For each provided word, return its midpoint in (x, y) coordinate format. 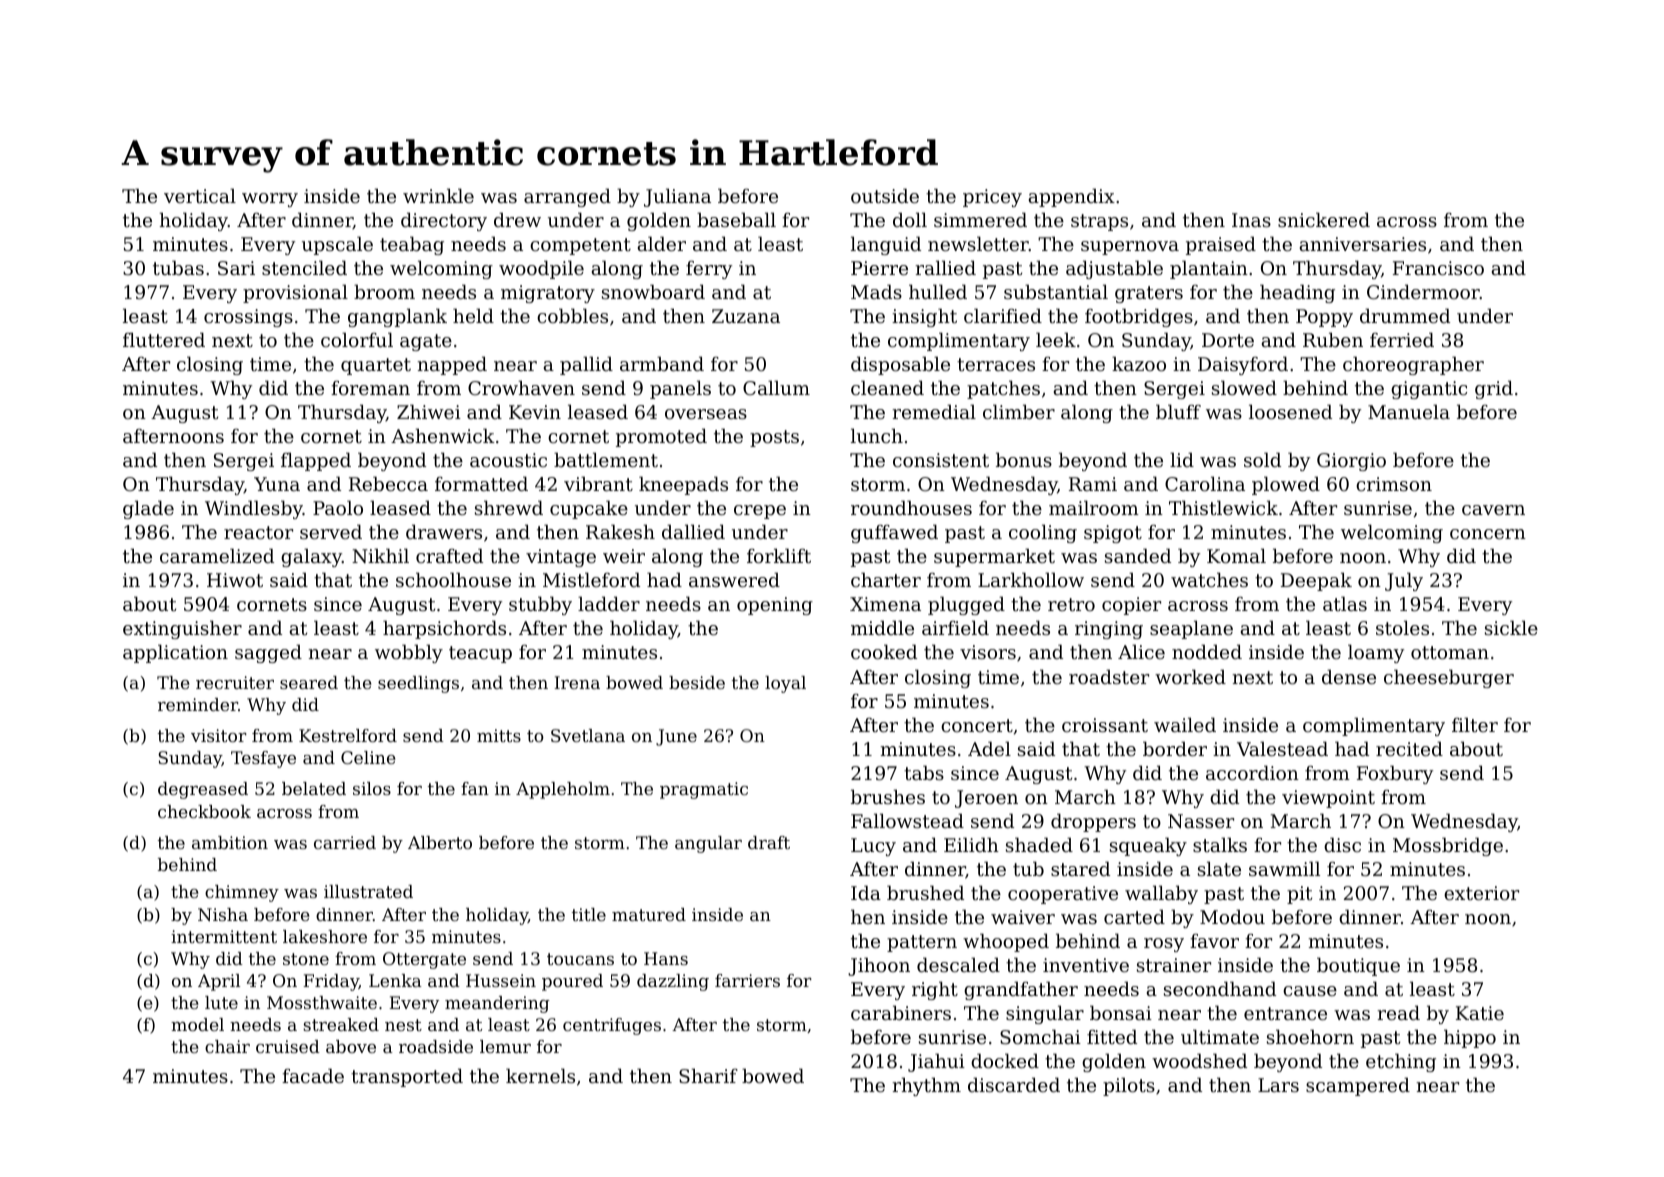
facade (313, 1075)
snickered (1324, 219)
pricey (992, 198)
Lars (1278, 1085)
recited (1409, 748)
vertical (200, 195)
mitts (499, 735)
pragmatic (704, 790)
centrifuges (612, 1026)
